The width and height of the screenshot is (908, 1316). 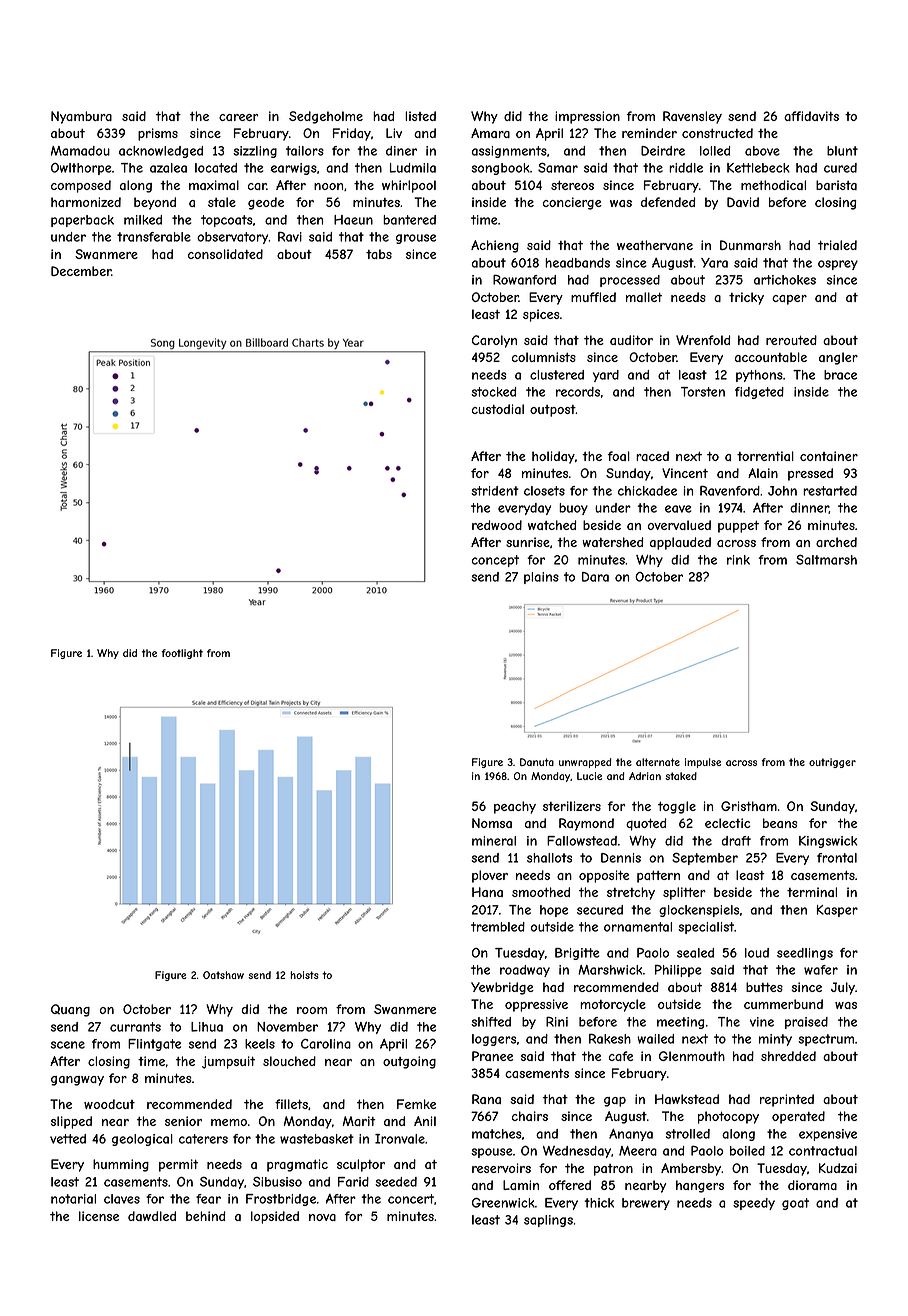 What do you see at coordinates (492, 823) in the screenshot?
I see `Nomsa` at bounding box center [492, 823].
